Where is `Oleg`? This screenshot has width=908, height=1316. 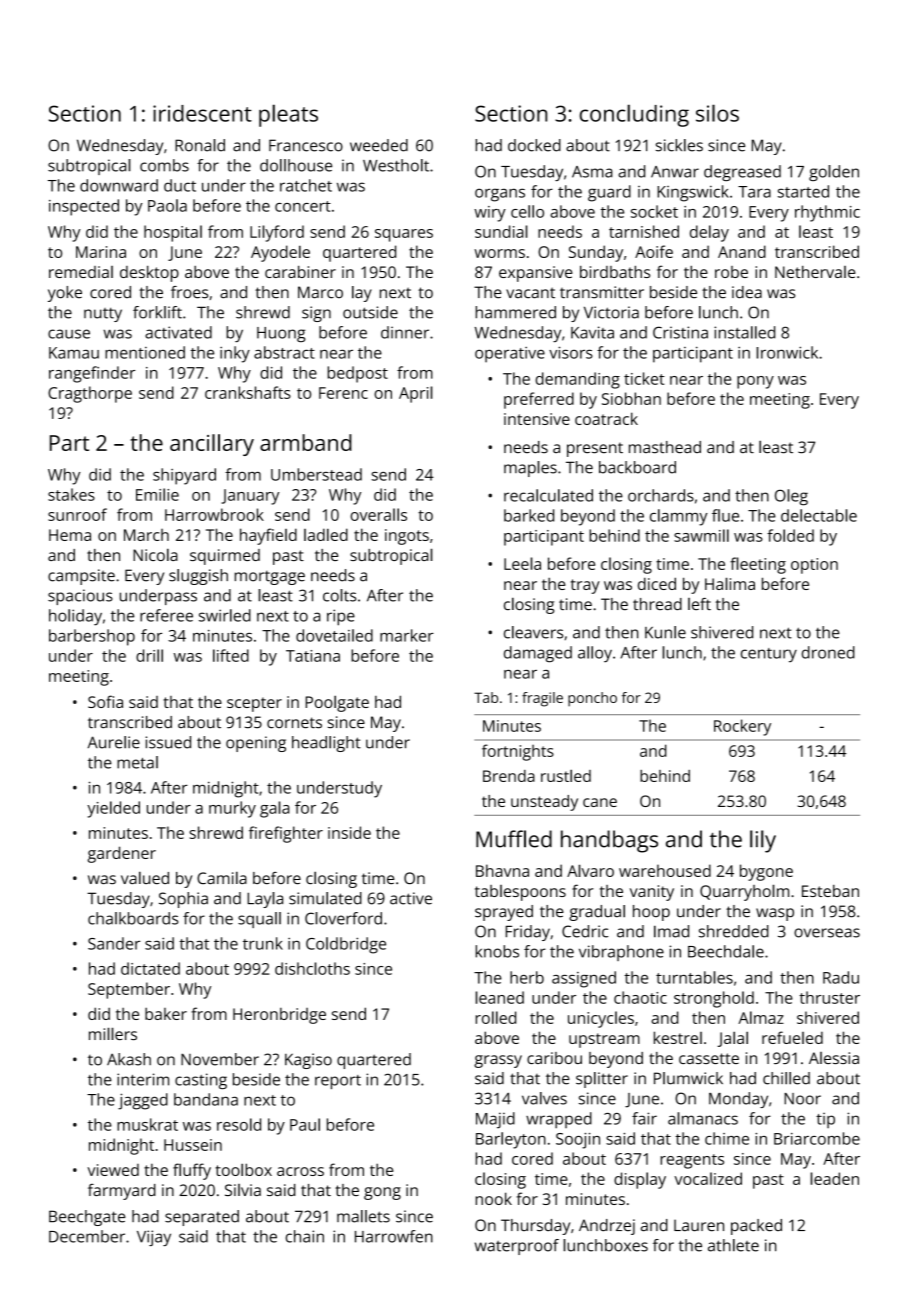
Oleg is located at coordinates (791, 497).
